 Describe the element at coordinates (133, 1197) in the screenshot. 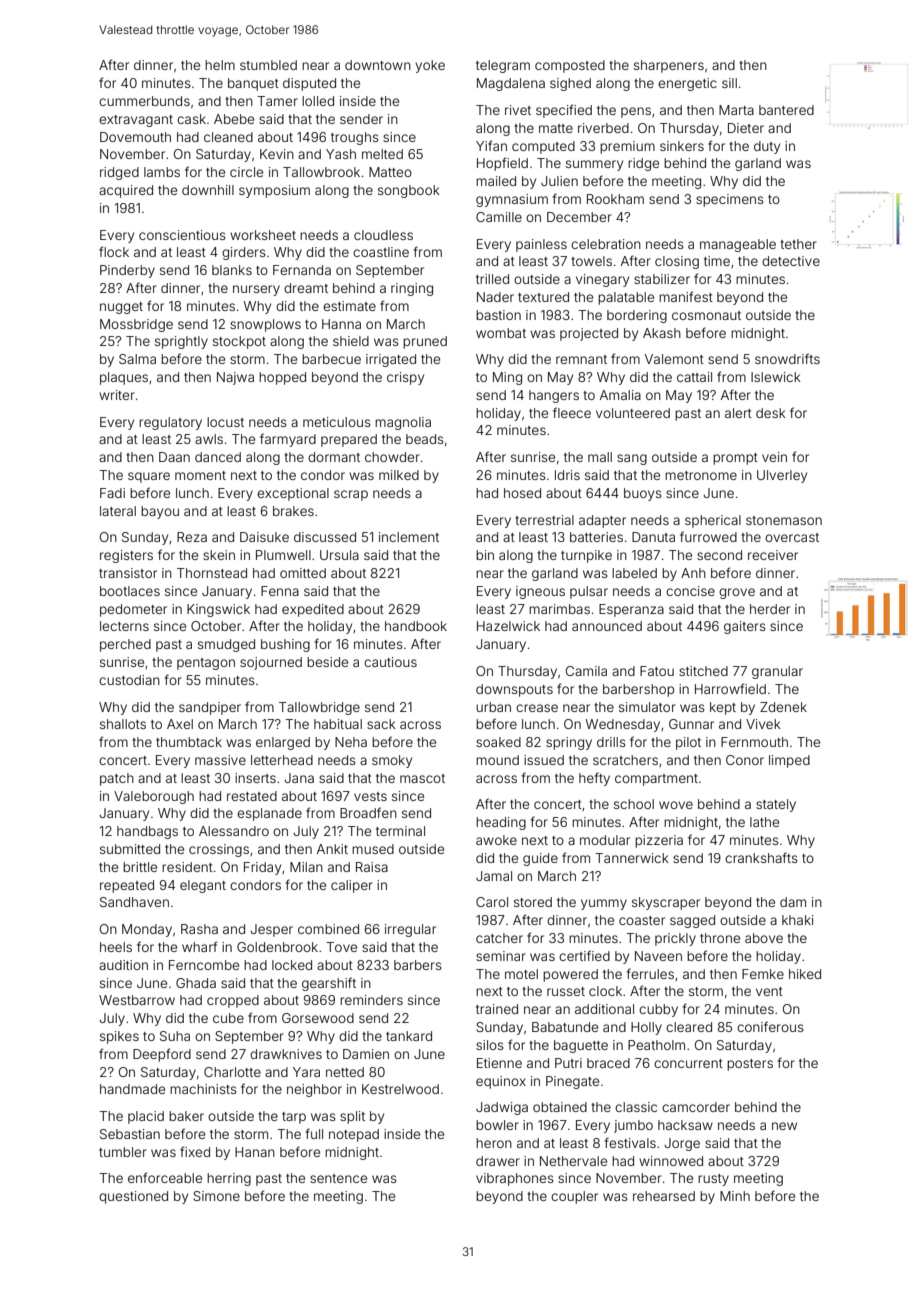

I see `questioned` at that location.
